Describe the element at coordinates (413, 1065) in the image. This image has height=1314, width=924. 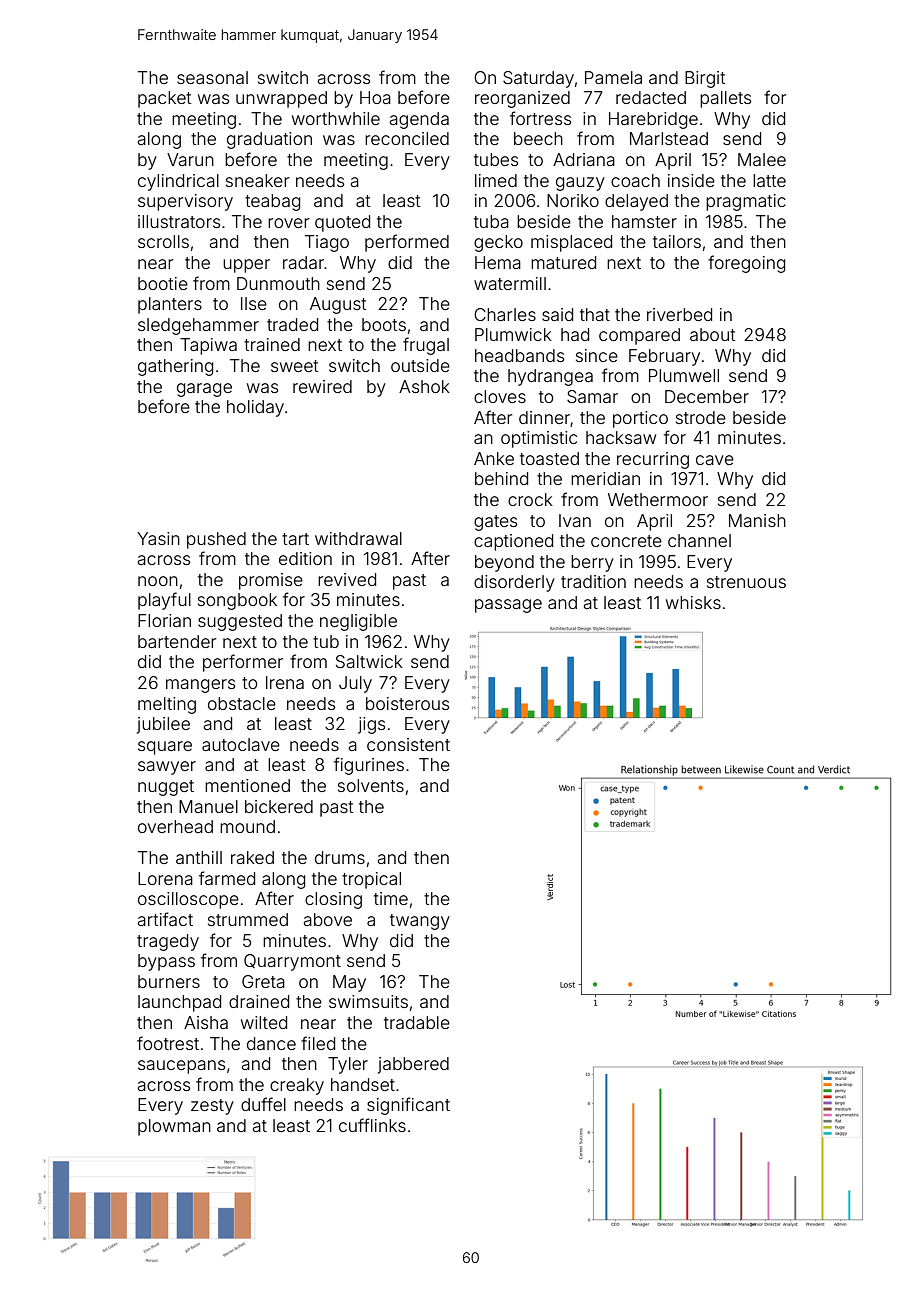
I see `jabbered` at that location.
